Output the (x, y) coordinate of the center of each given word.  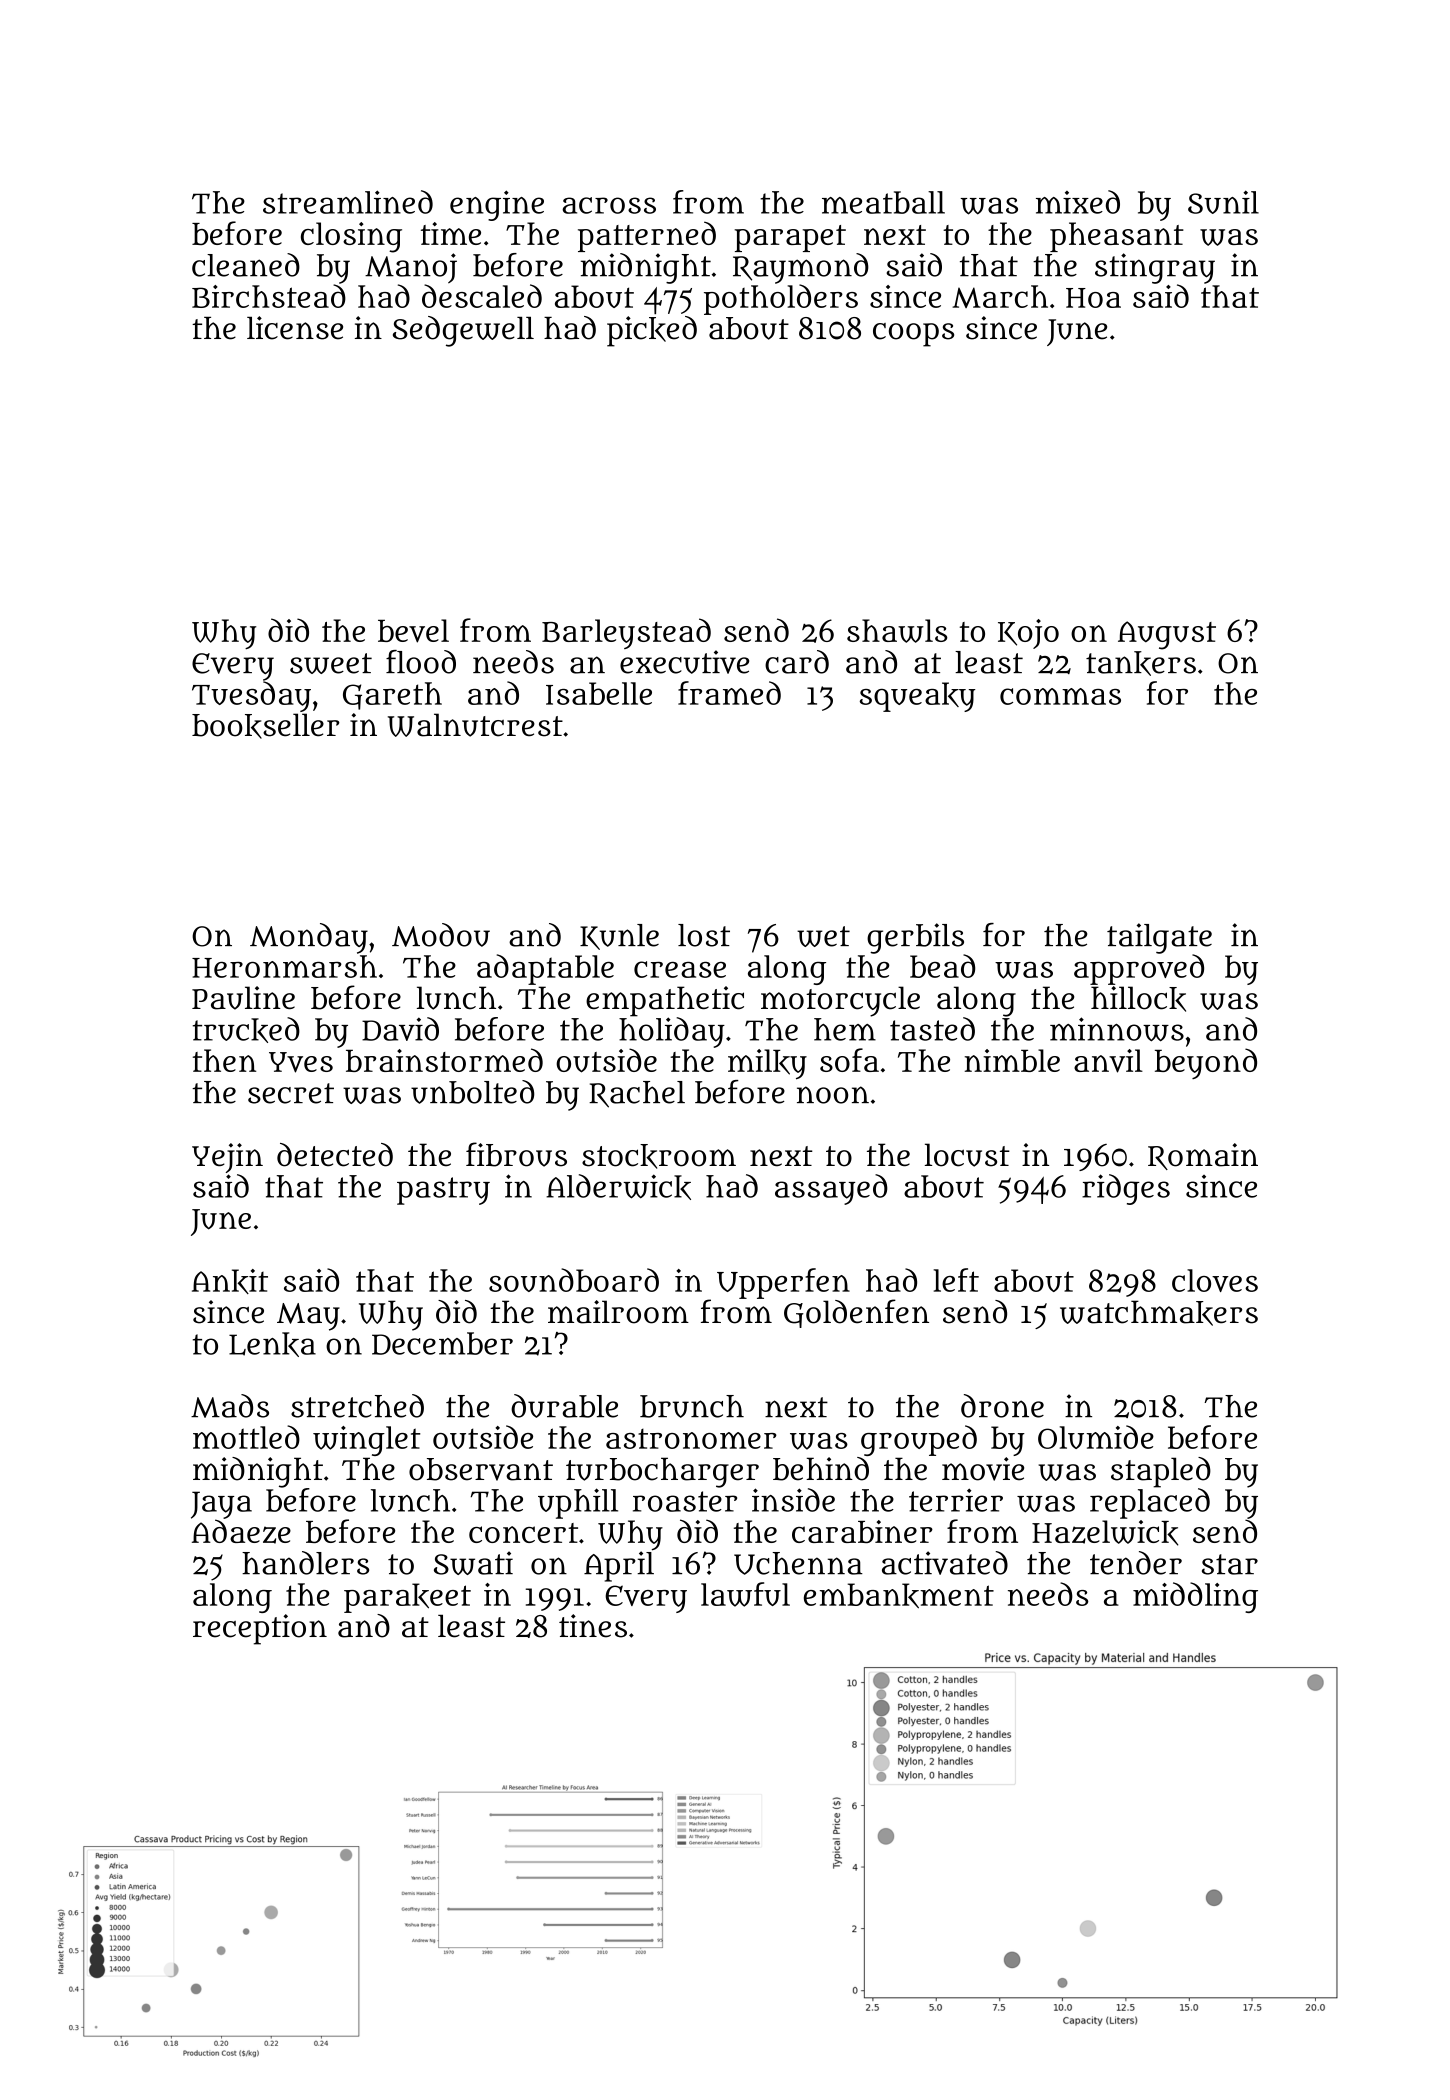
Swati (473, 1563)
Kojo (1028, 634)
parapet (790, 238)
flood (421, 662)
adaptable (545, 969)
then (224, 1060)
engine (497, 205)
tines (593, 1626)
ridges (1126, 1189)
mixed (1078, 202)
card (797, 662)
